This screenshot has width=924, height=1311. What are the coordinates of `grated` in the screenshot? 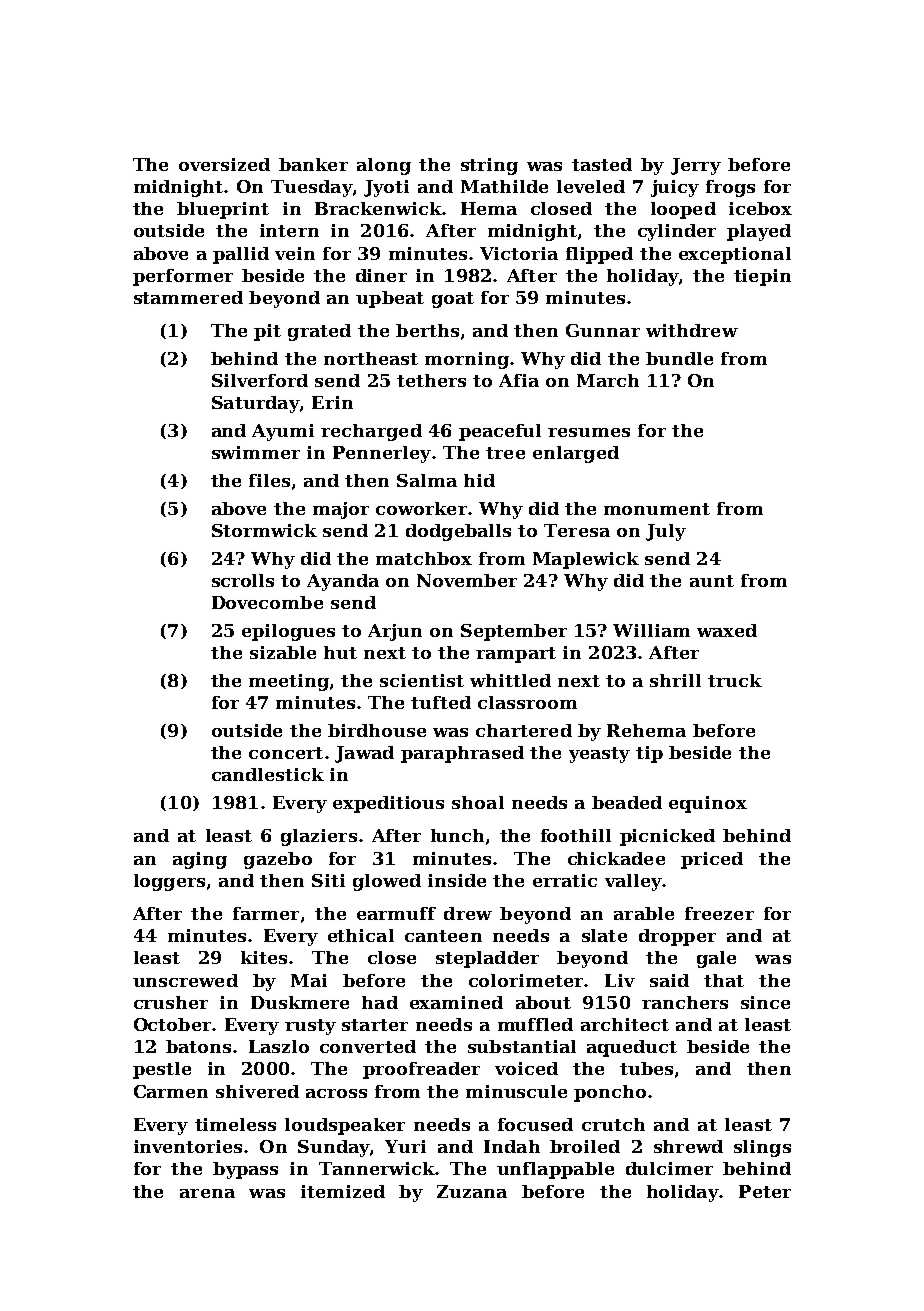 It's located at (319, 332).
